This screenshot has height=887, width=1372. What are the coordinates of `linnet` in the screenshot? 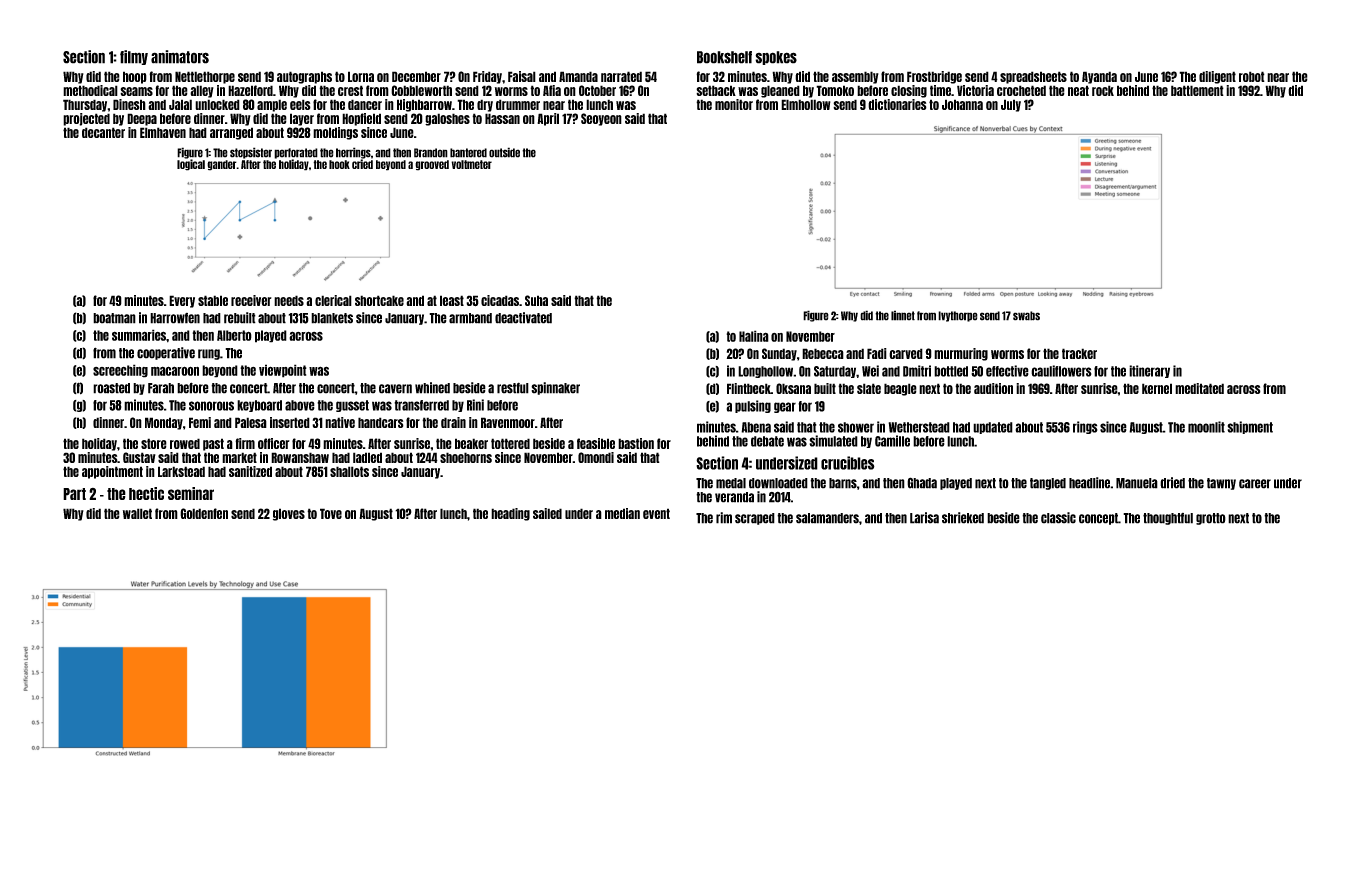 It's located at (903, 315).
